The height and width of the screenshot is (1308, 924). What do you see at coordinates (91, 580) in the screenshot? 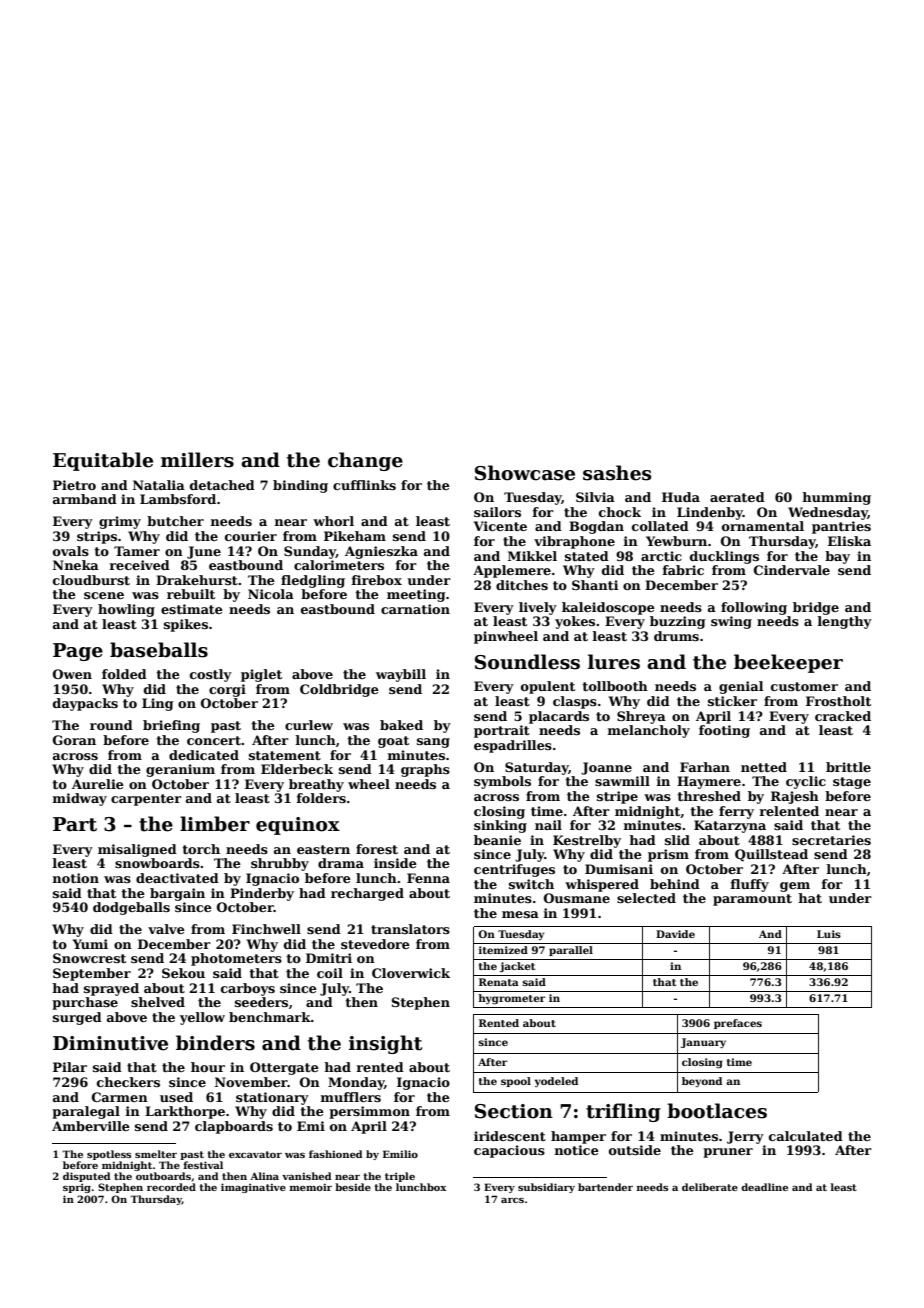
I see `cloudburst` at bounding box center [91, 580].
